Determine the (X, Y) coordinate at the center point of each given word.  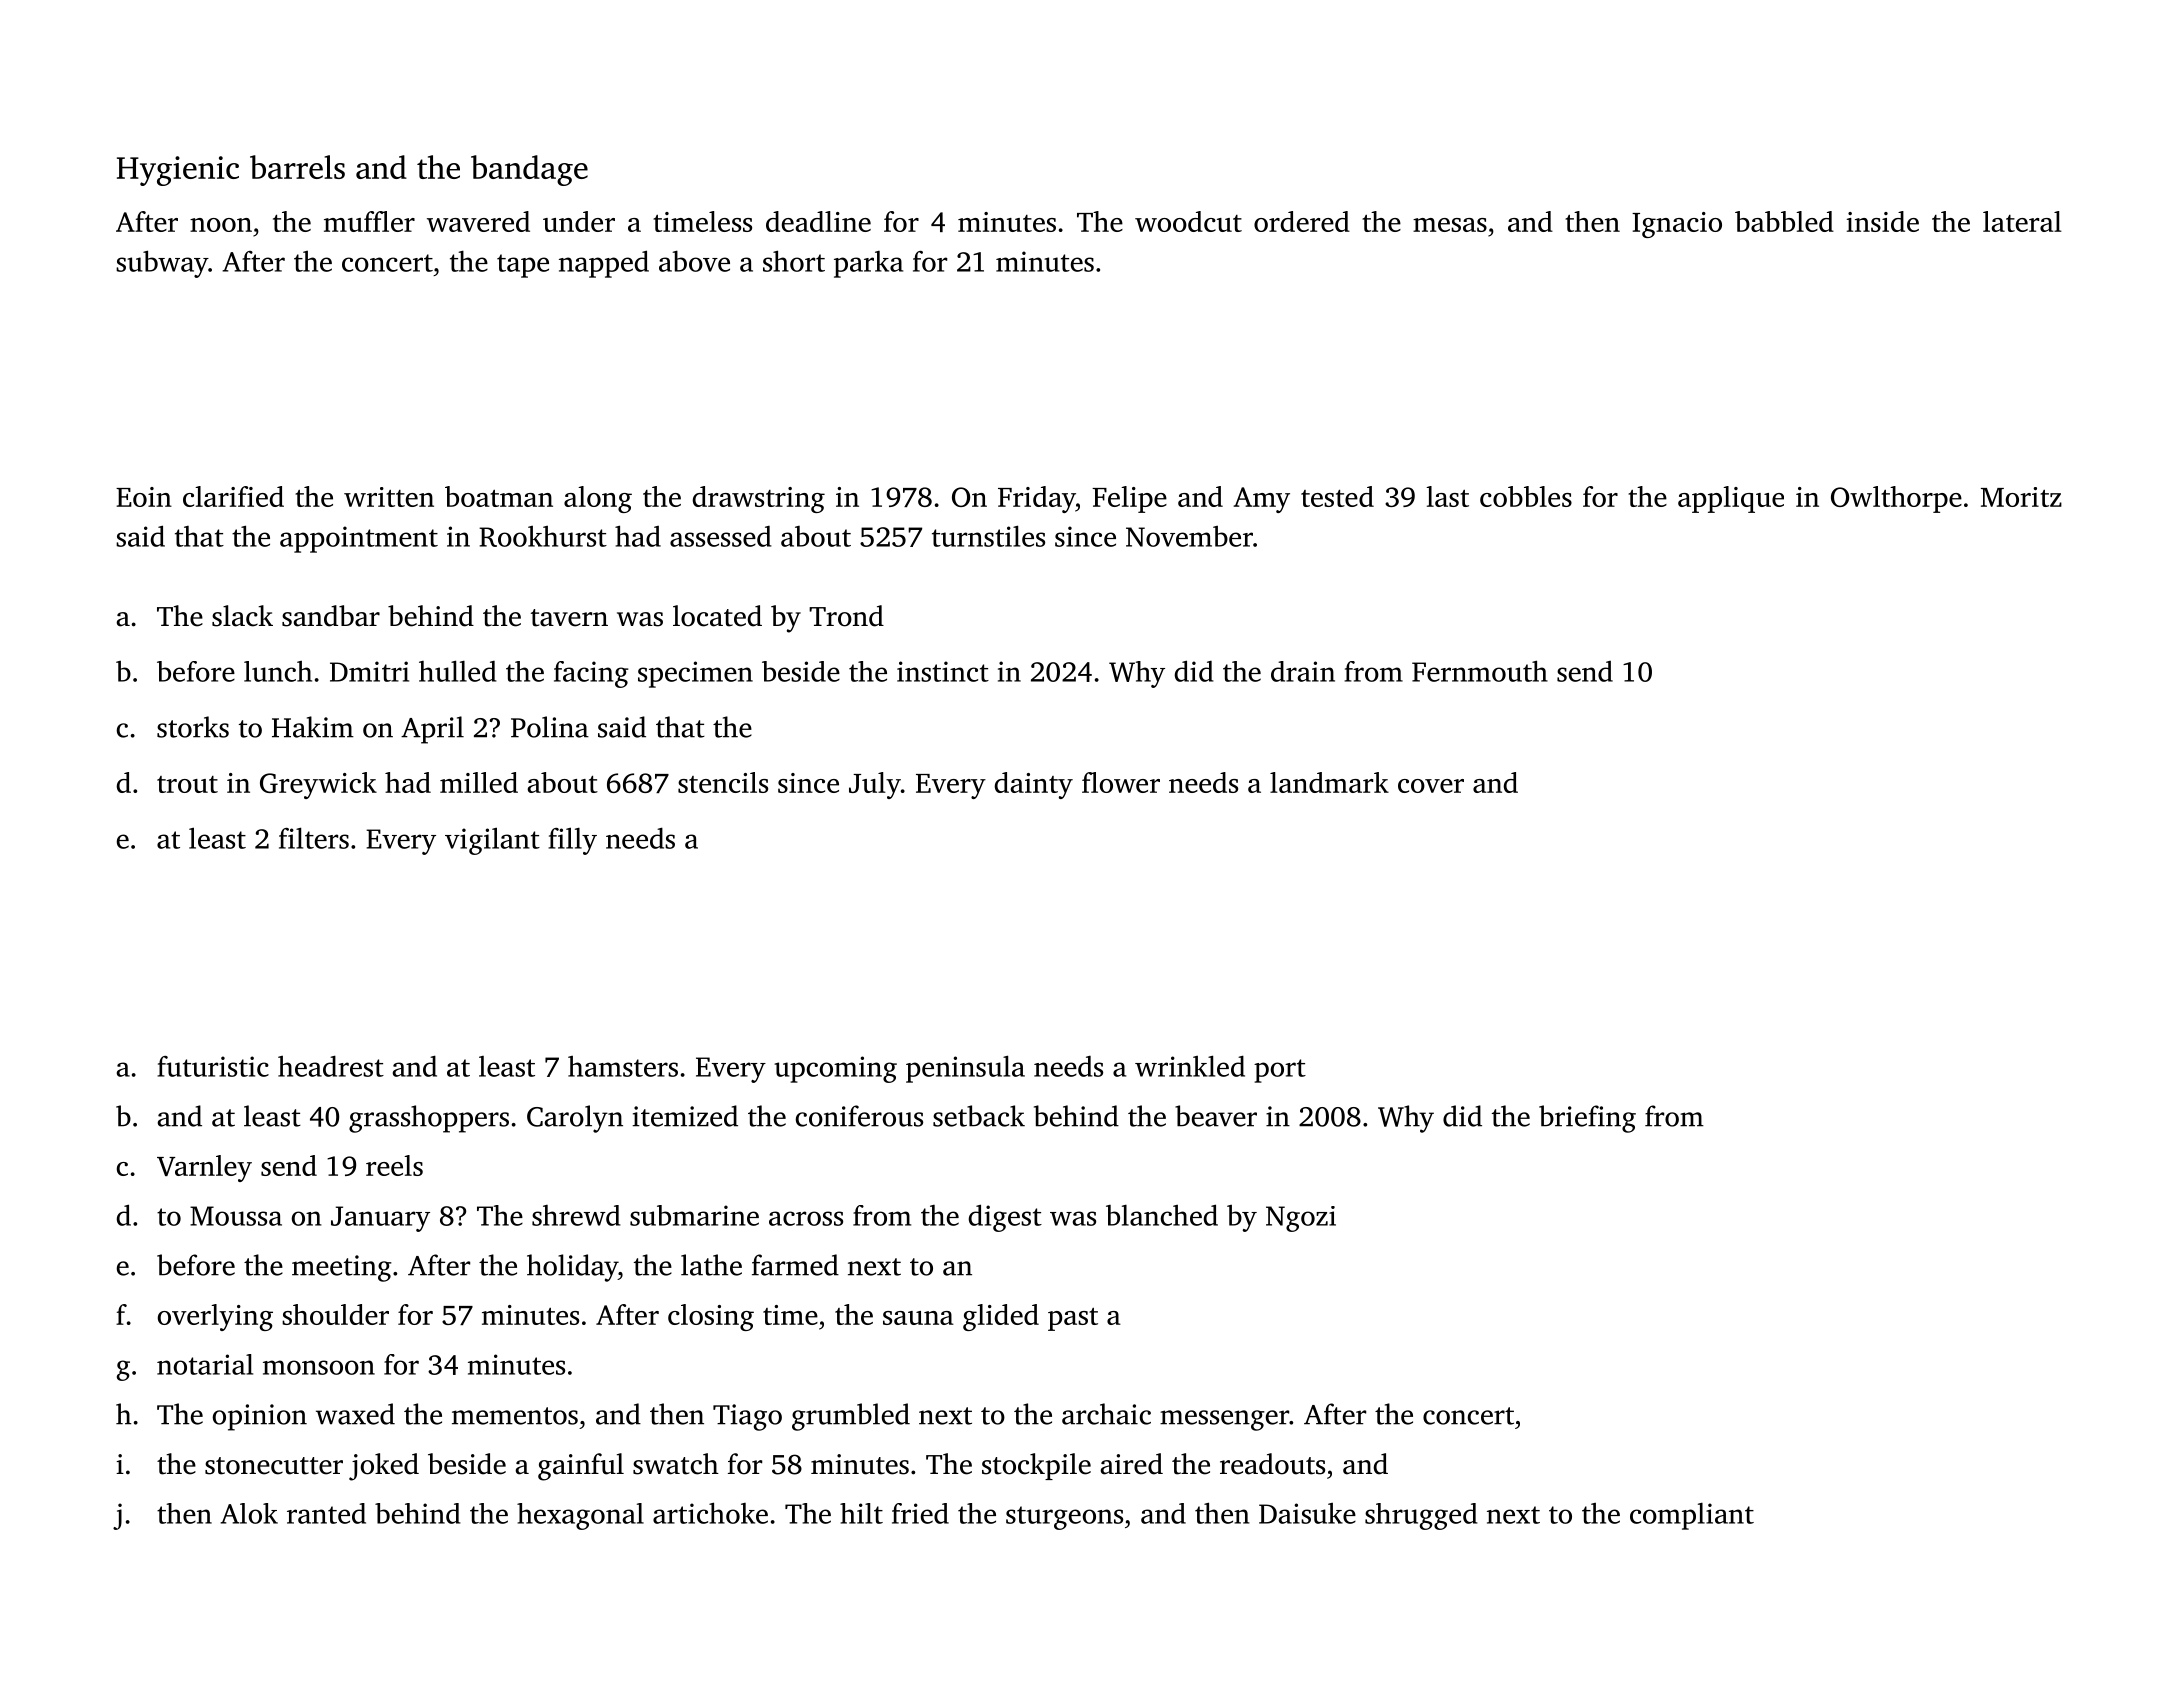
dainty (1033, 785)
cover (1431, 786)
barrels (297, 167)
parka (868, 264)
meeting (342, 1268)
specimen (695, 674)
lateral (2022, 221)
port (1280, 1071)
